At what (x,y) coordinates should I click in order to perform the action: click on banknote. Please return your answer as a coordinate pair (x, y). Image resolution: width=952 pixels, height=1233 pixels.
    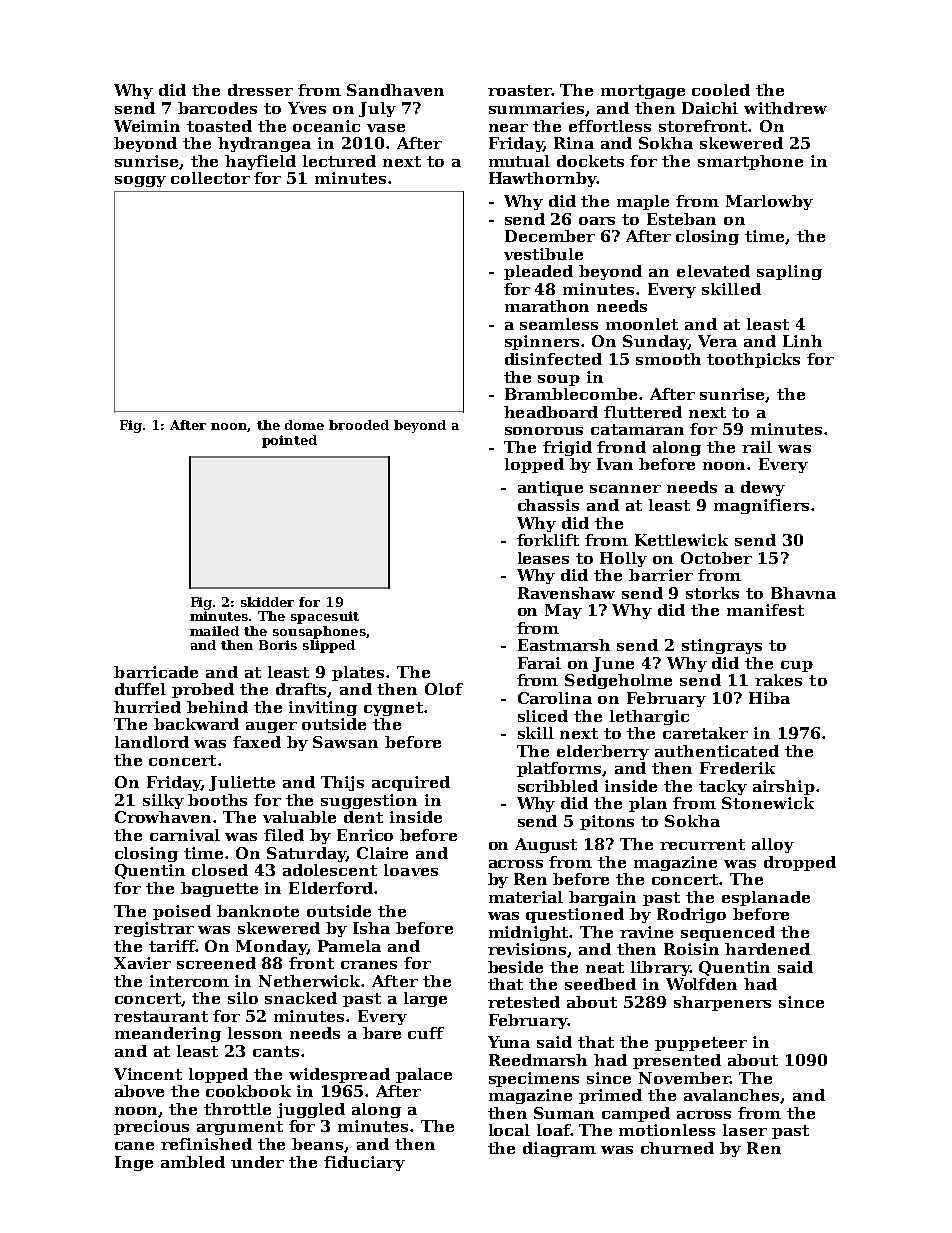
    Looking at the image, I should click on (258, 911).
